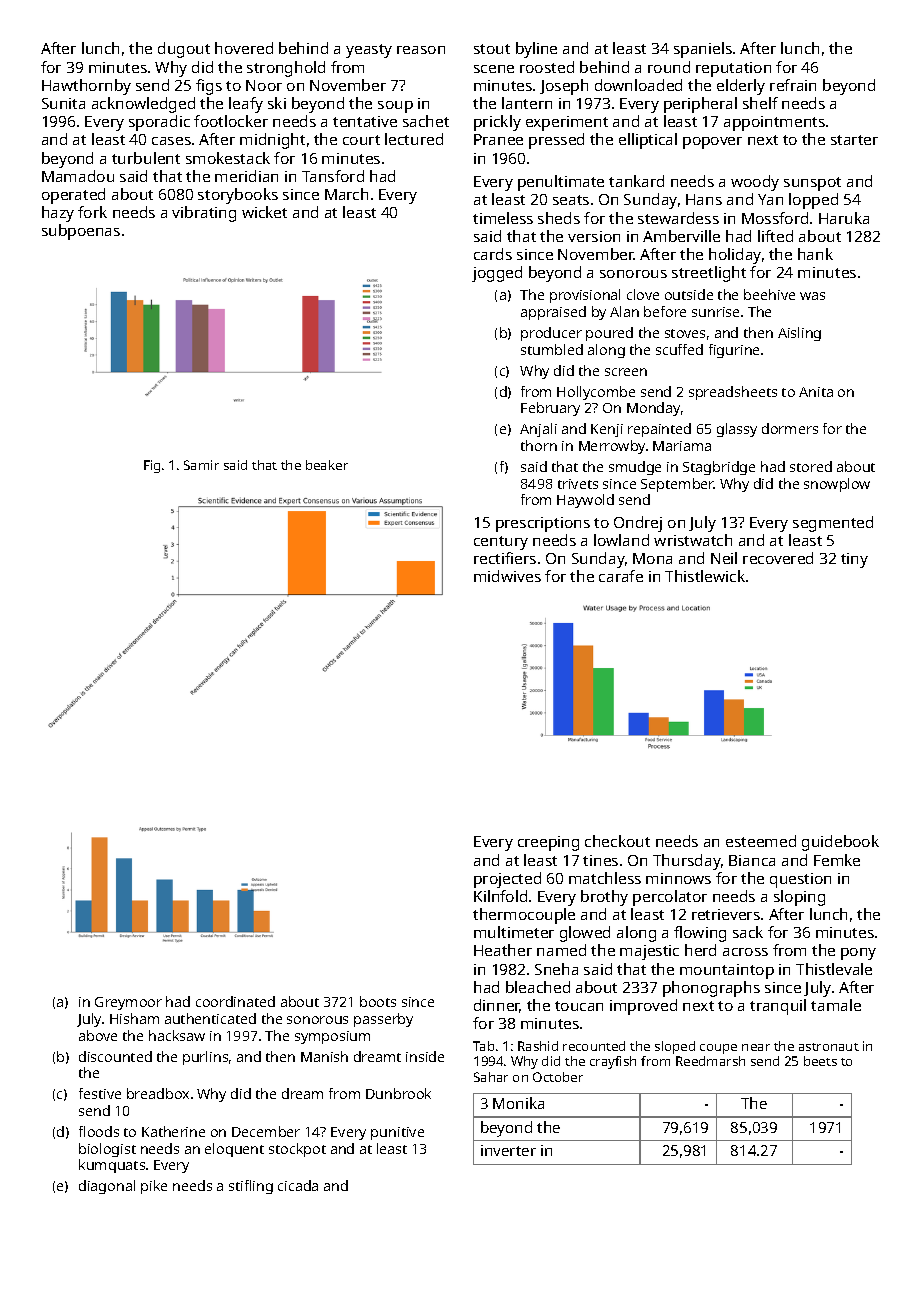 This screenshot has height=1308, width=924. Describe the element at coordinates (503, 218) in the screenshot. I see `timeless` at that location.
